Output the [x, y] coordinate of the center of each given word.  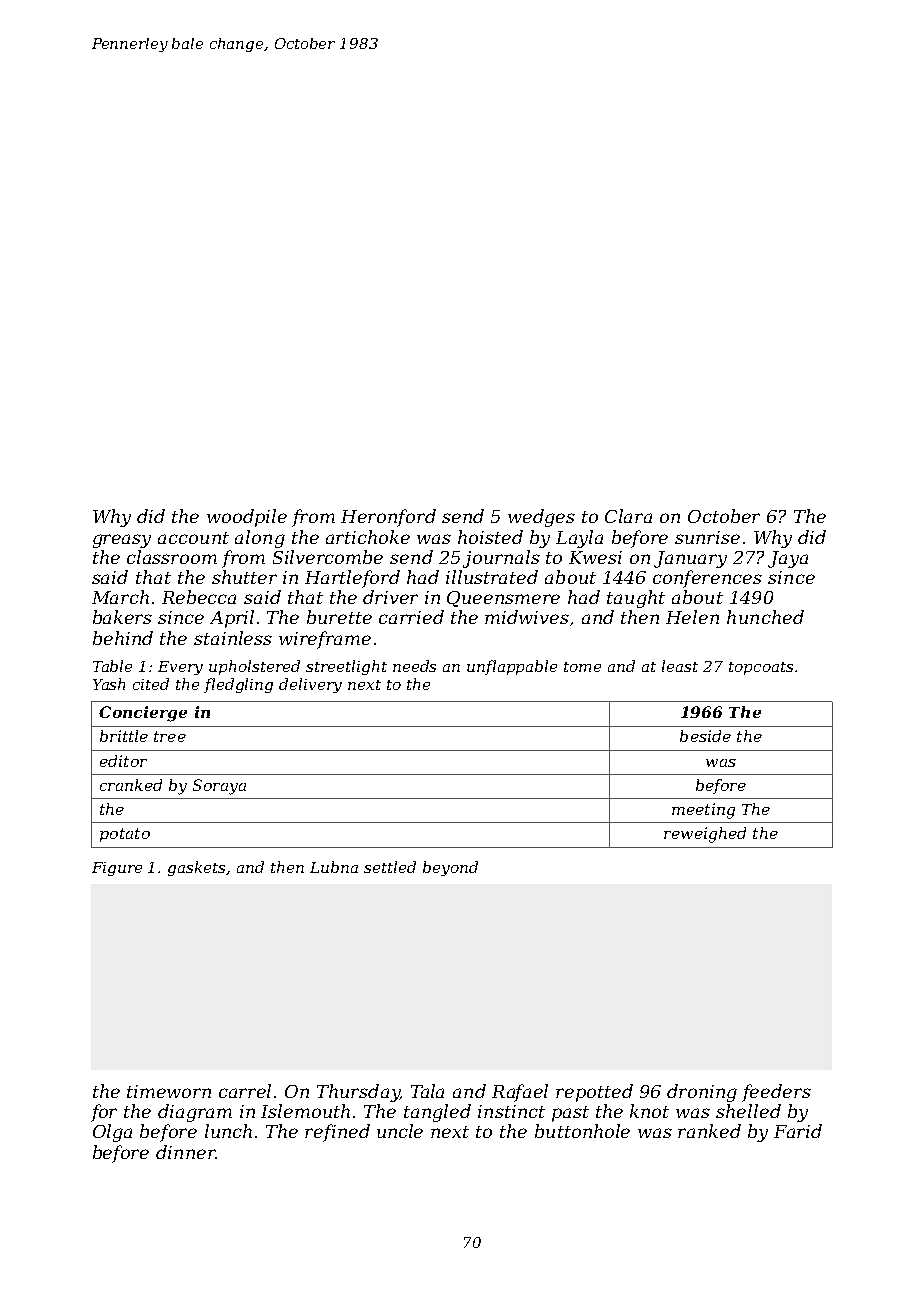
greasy [122, 541]
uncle [400, 1131]
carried [411, 617]
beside [705, 736]
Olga [112, 1133]
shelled [748, 1111]
